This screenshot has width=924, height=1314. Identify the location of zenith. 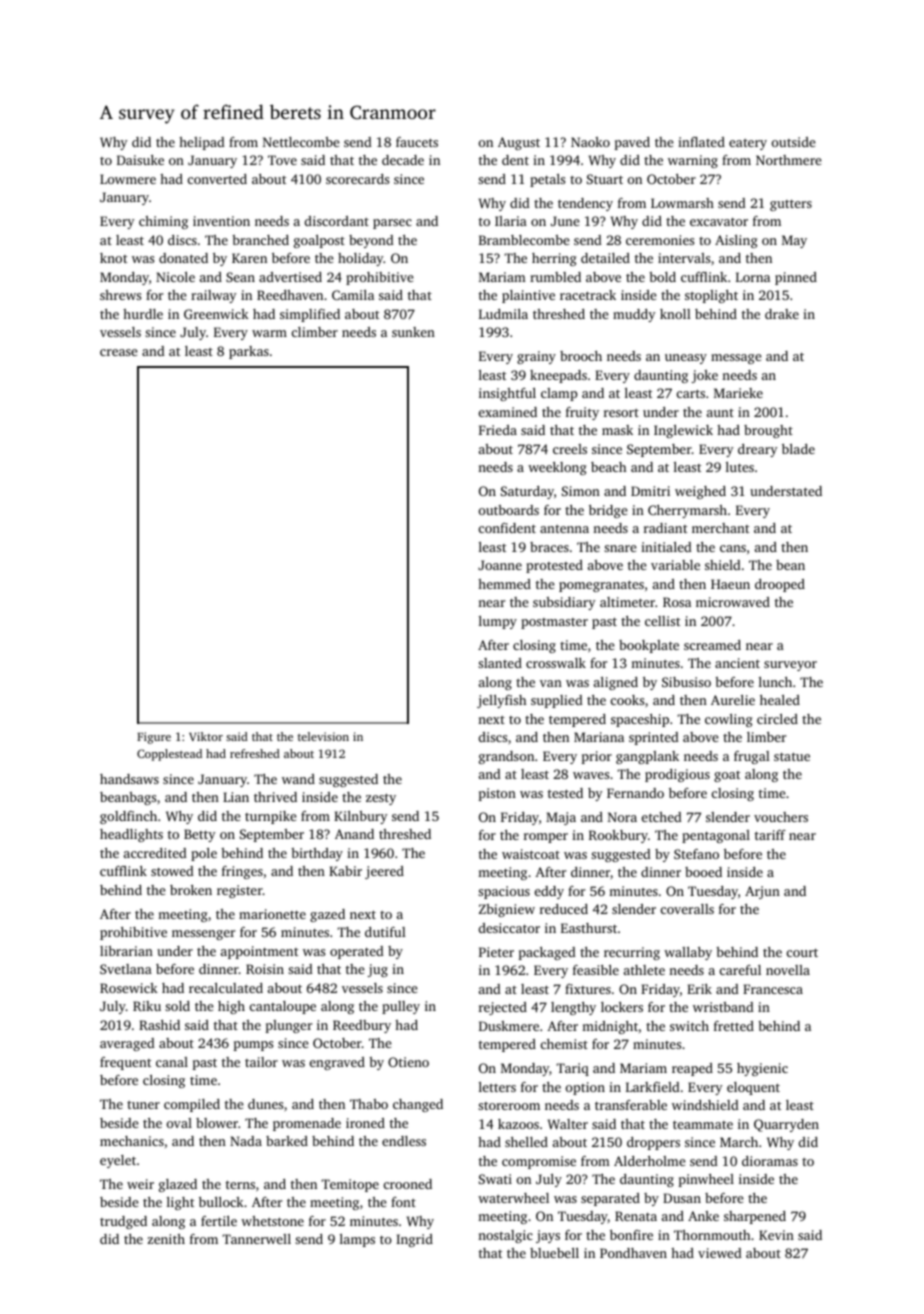
(166, 1239).
